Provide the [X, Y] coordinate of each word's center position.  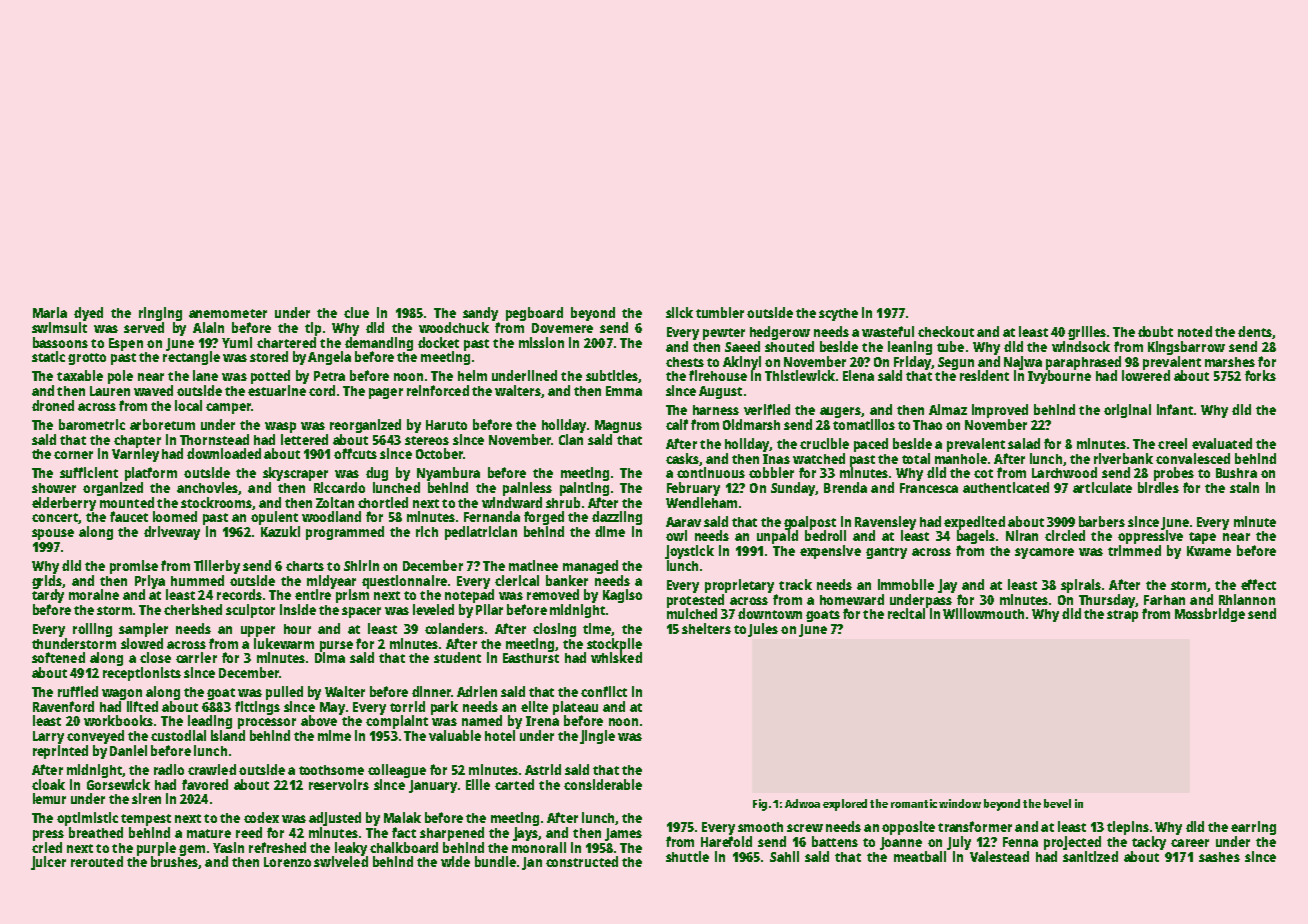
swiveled [341, 861]
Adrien [477, 691]
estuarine [277, 390]
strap [1122, 616]
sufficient [89, 472]
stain [1244, 487]
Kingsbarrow [1186, 348]
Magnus [618, 426]
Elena [858, 375]
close [155, 657]
